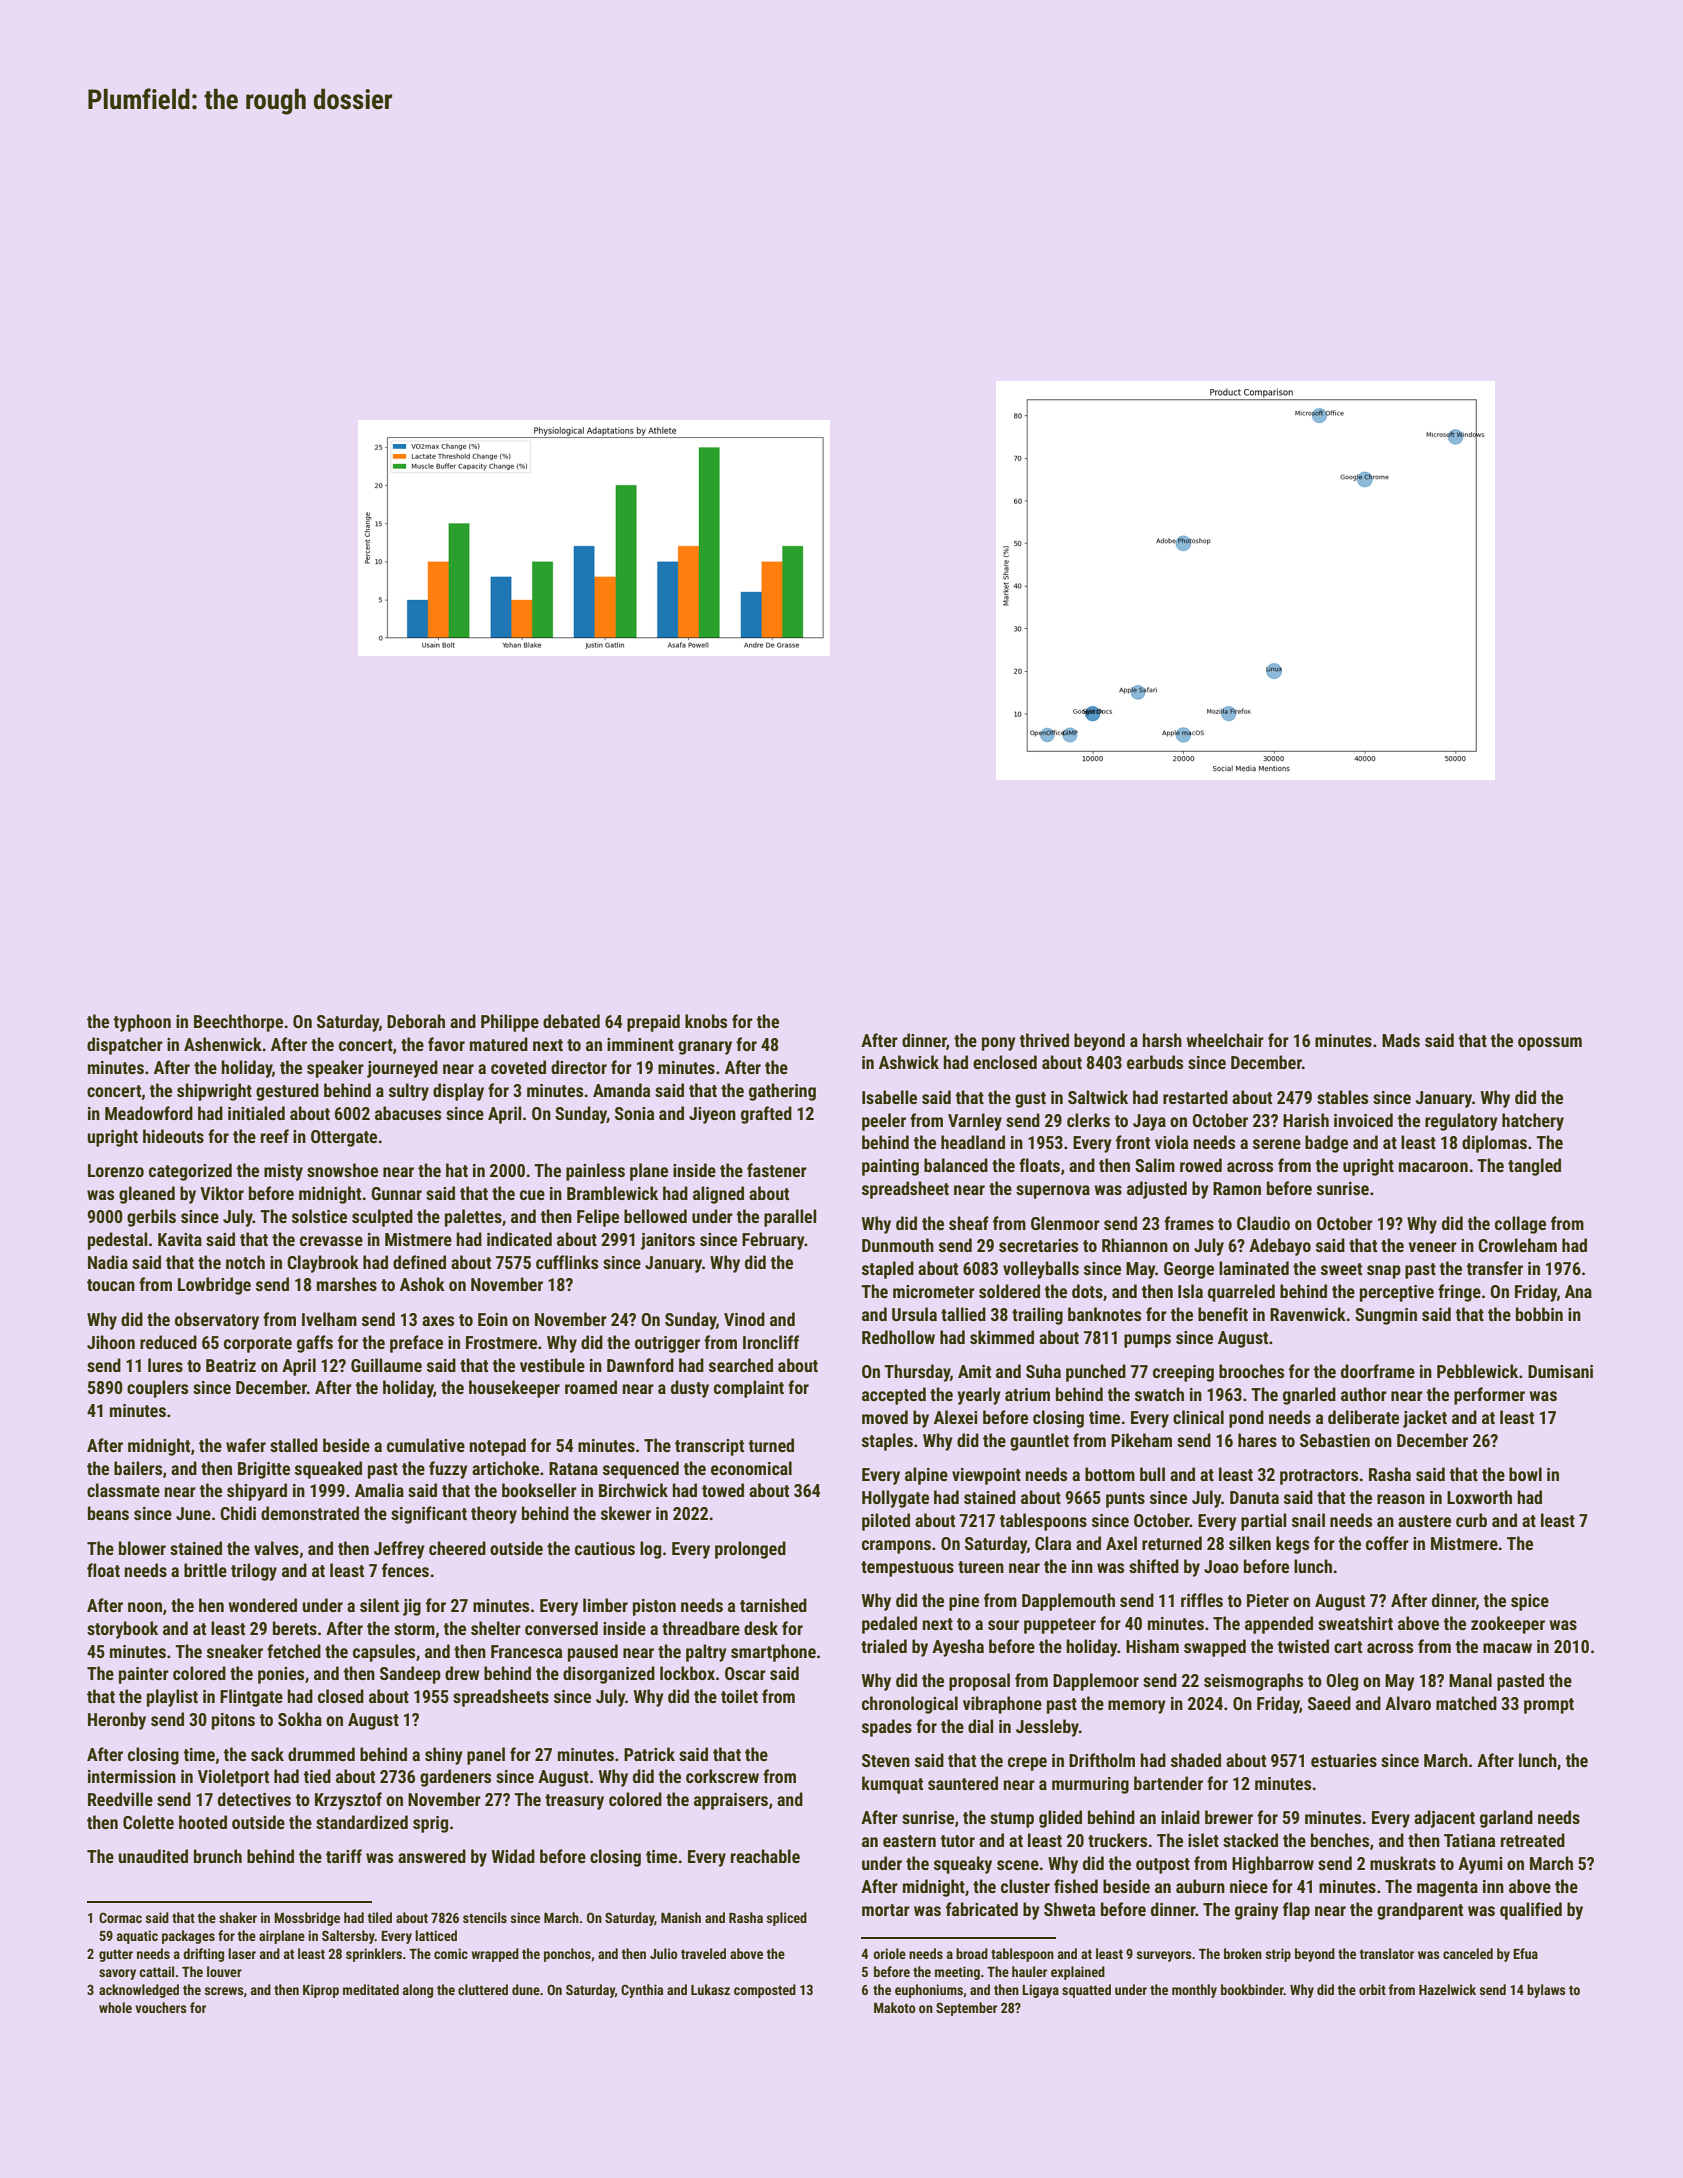  What do you see at coordinates (1162, 1040) in the document?
I see `harsh` at bounding box center [1162, 1040].
